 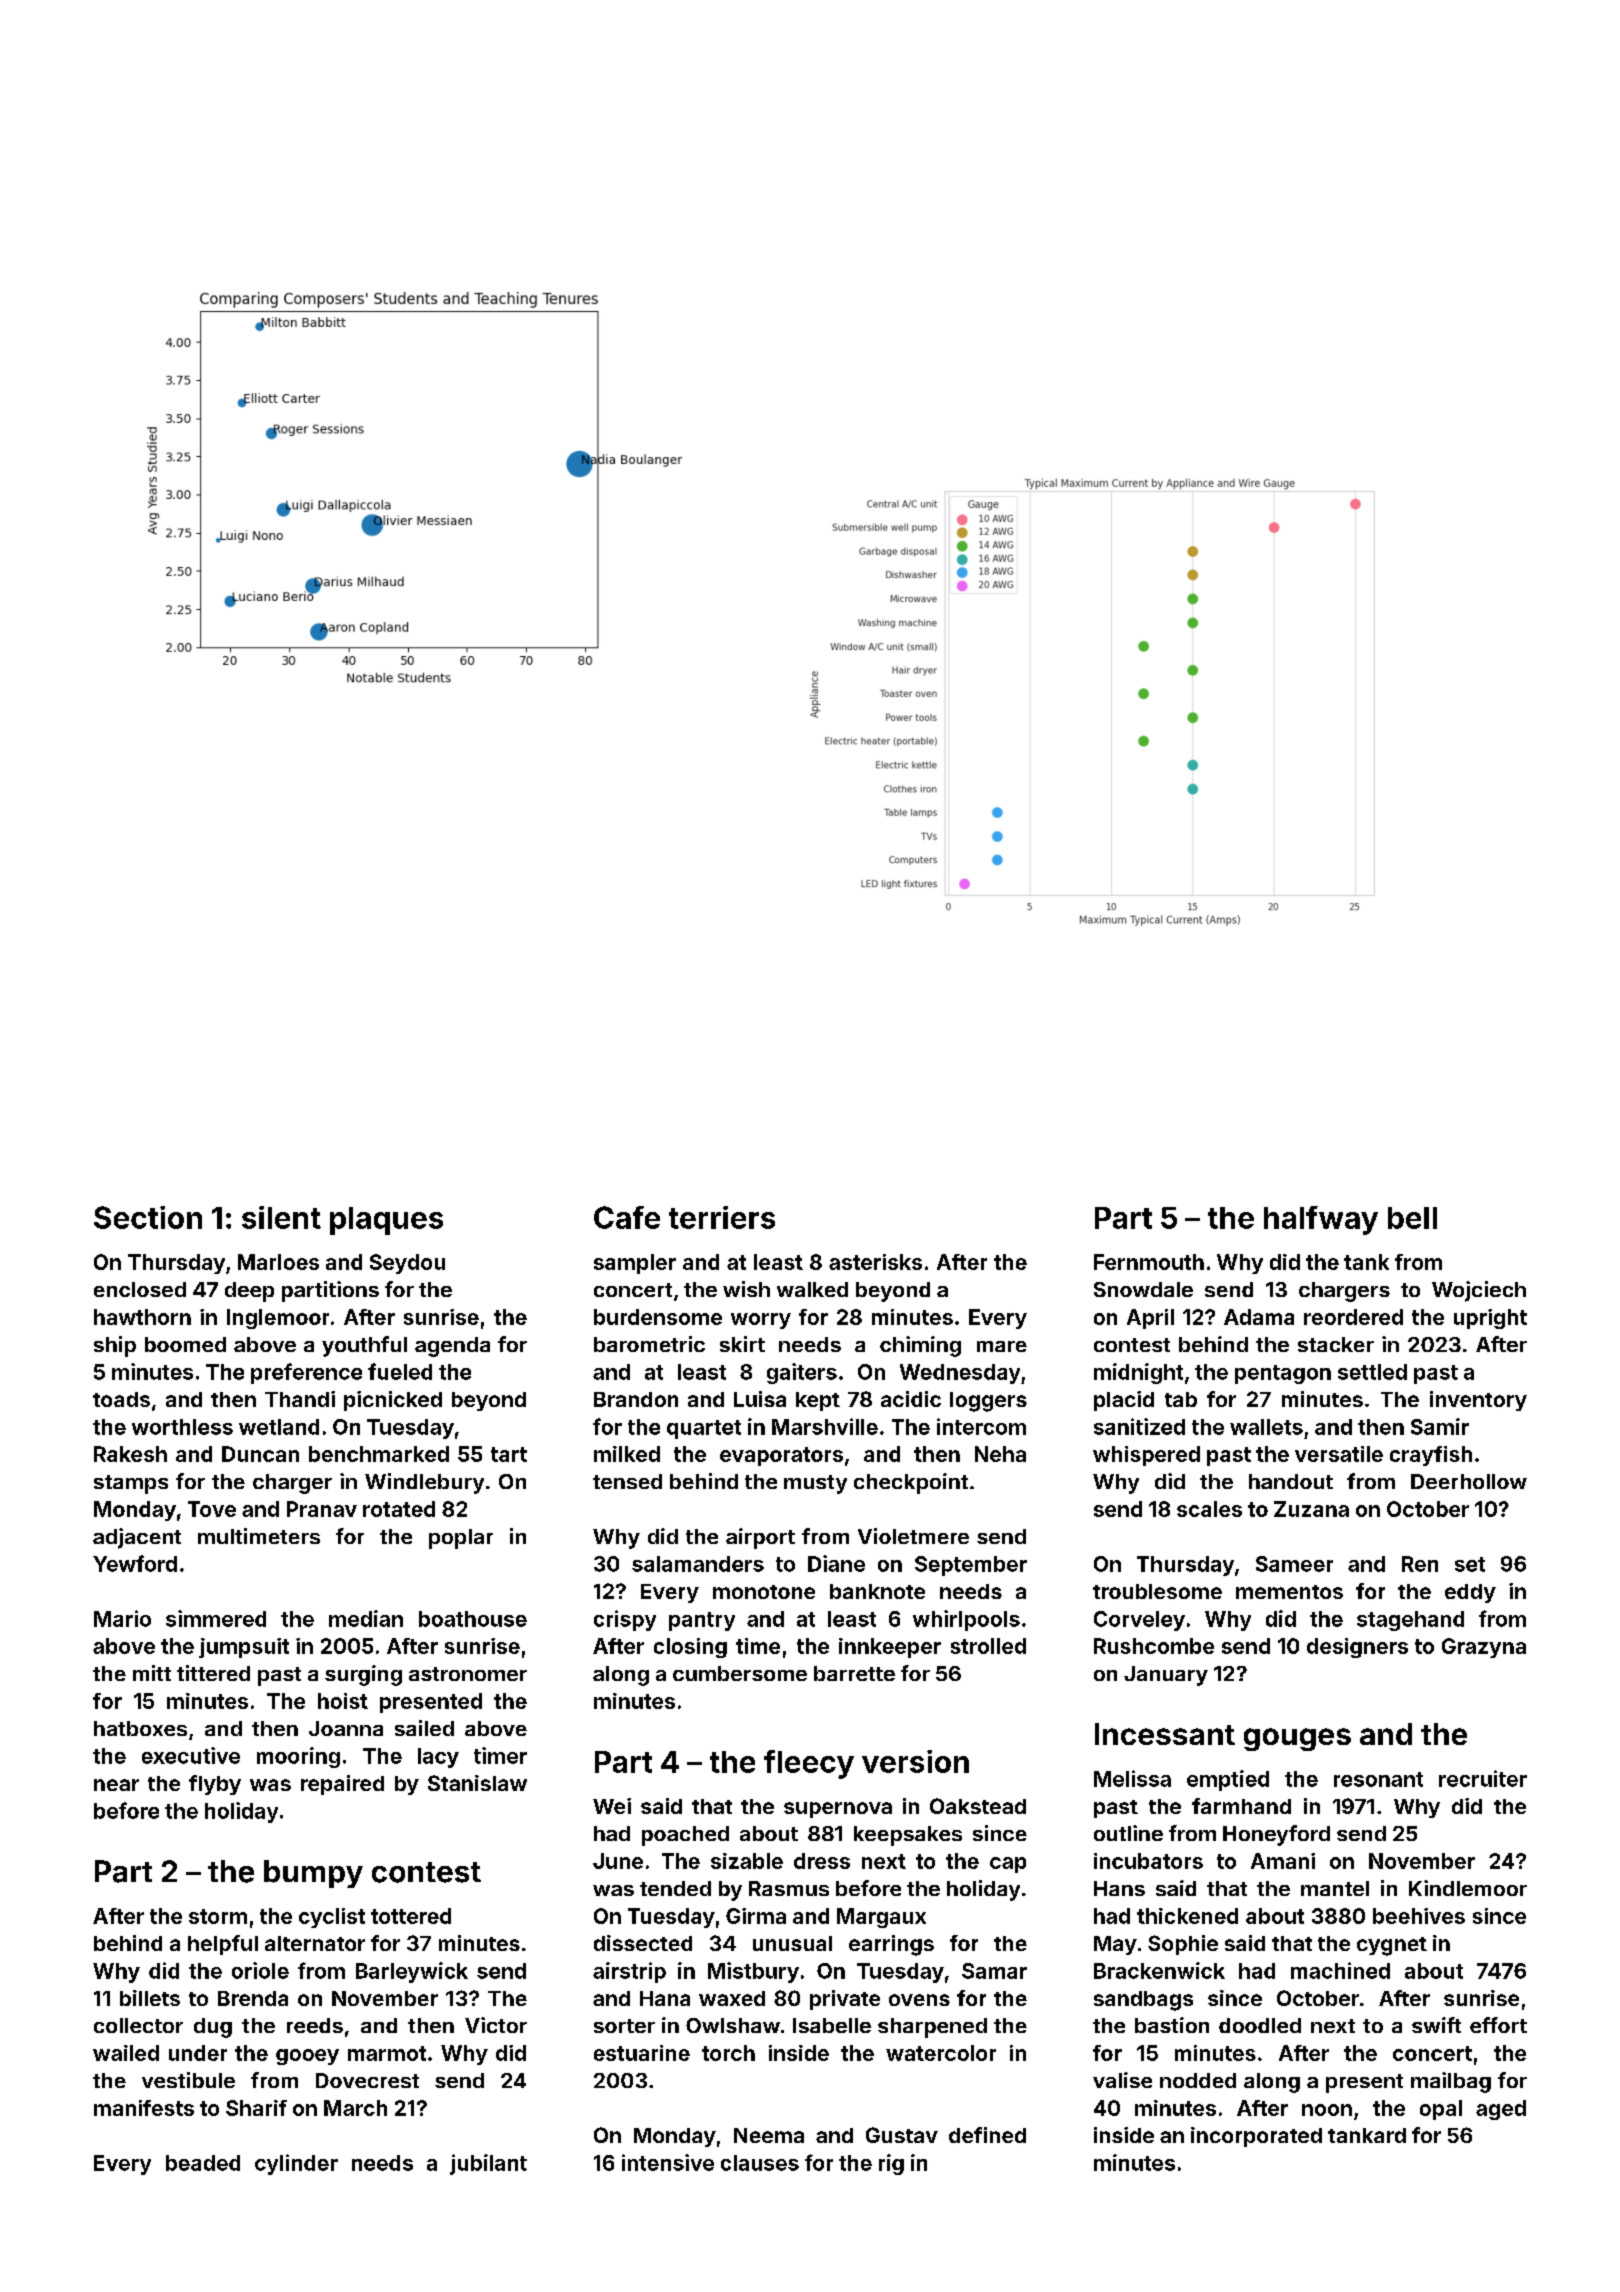 I want to click on Sameer, so click(x=1294, y=1564).
